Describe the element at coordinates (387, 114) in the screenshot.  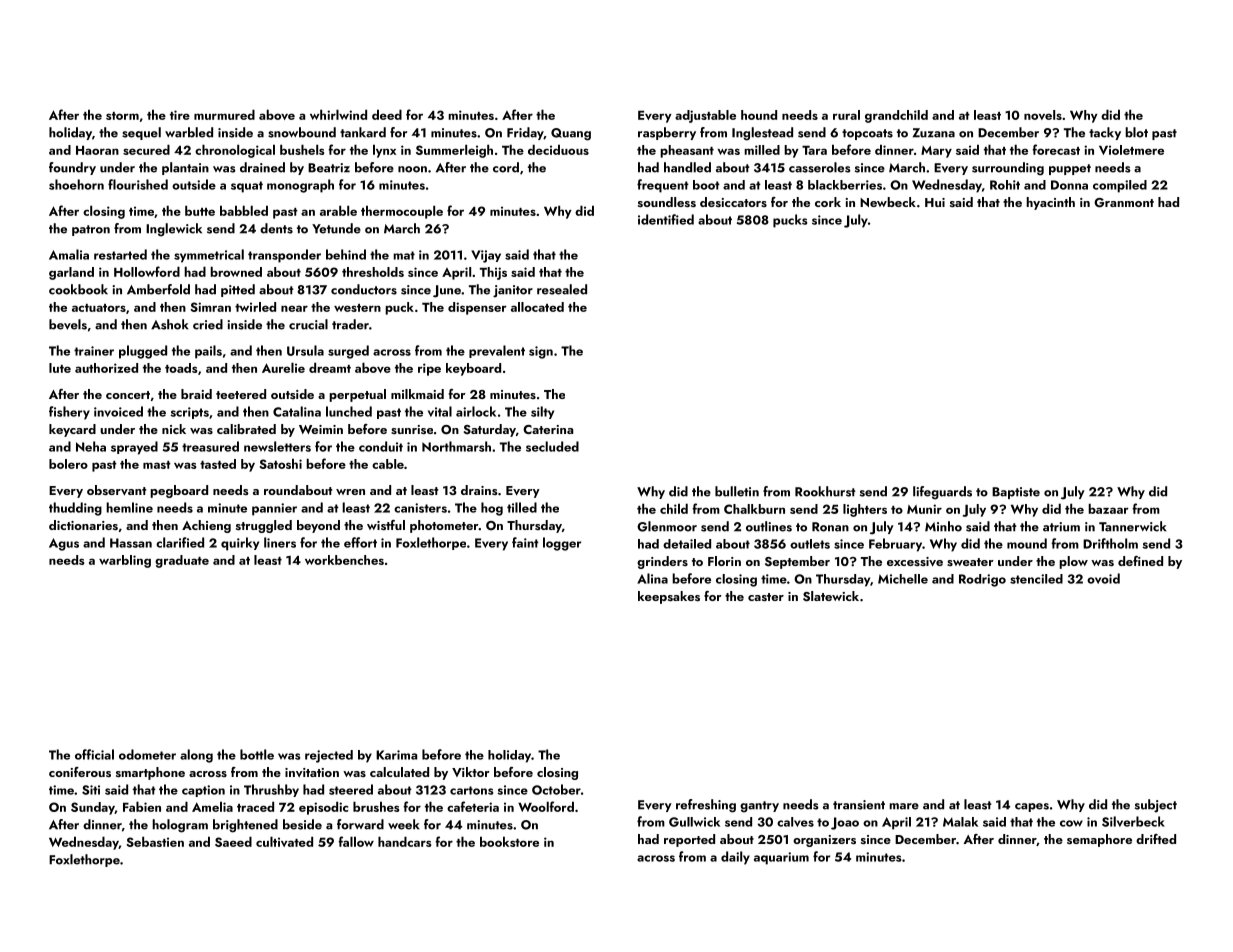
I see `deed` at that location.
